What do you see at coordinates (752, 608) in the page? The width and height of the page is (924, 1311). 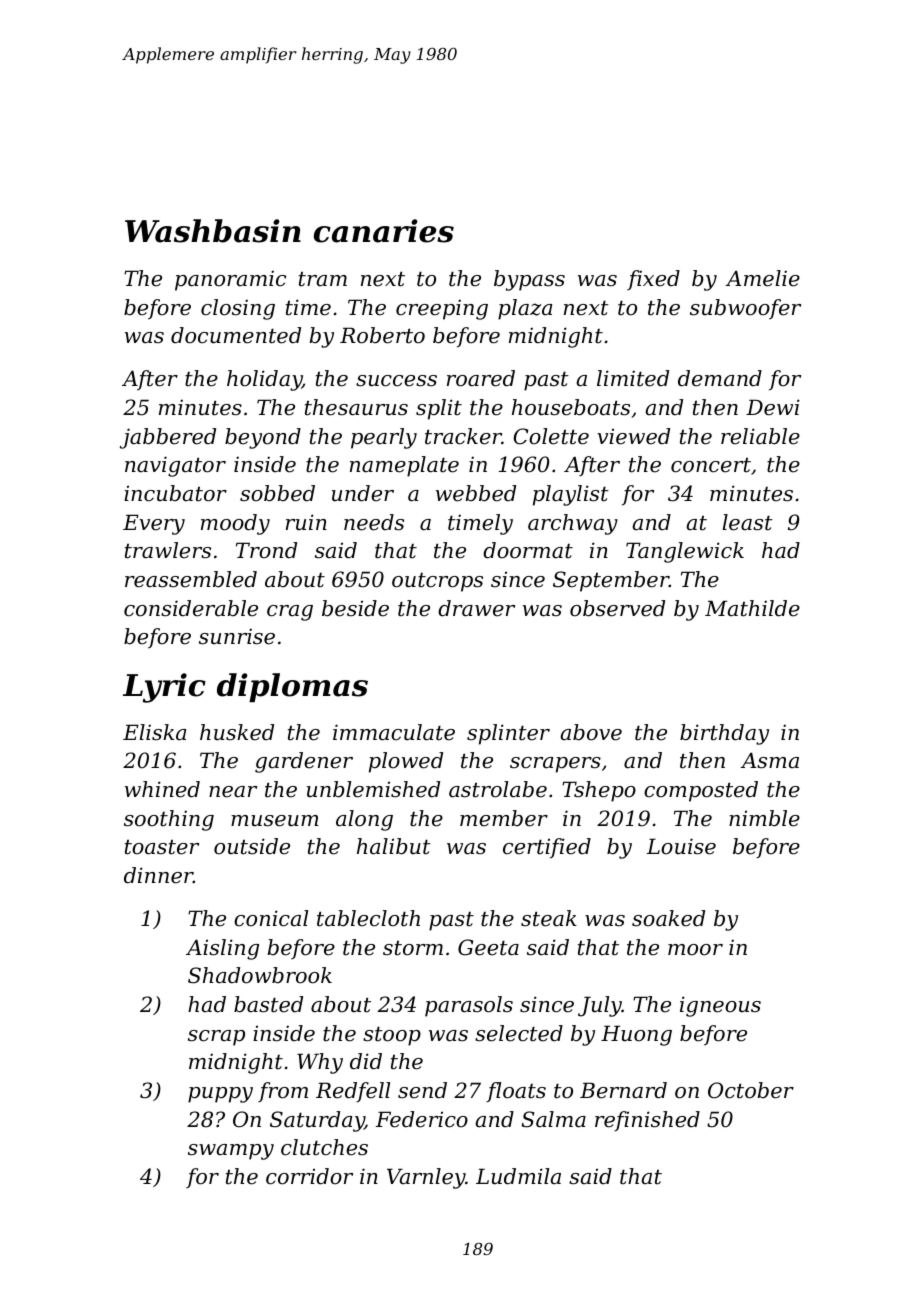 I see `Mathilde` at bounding box center [752, 608].
